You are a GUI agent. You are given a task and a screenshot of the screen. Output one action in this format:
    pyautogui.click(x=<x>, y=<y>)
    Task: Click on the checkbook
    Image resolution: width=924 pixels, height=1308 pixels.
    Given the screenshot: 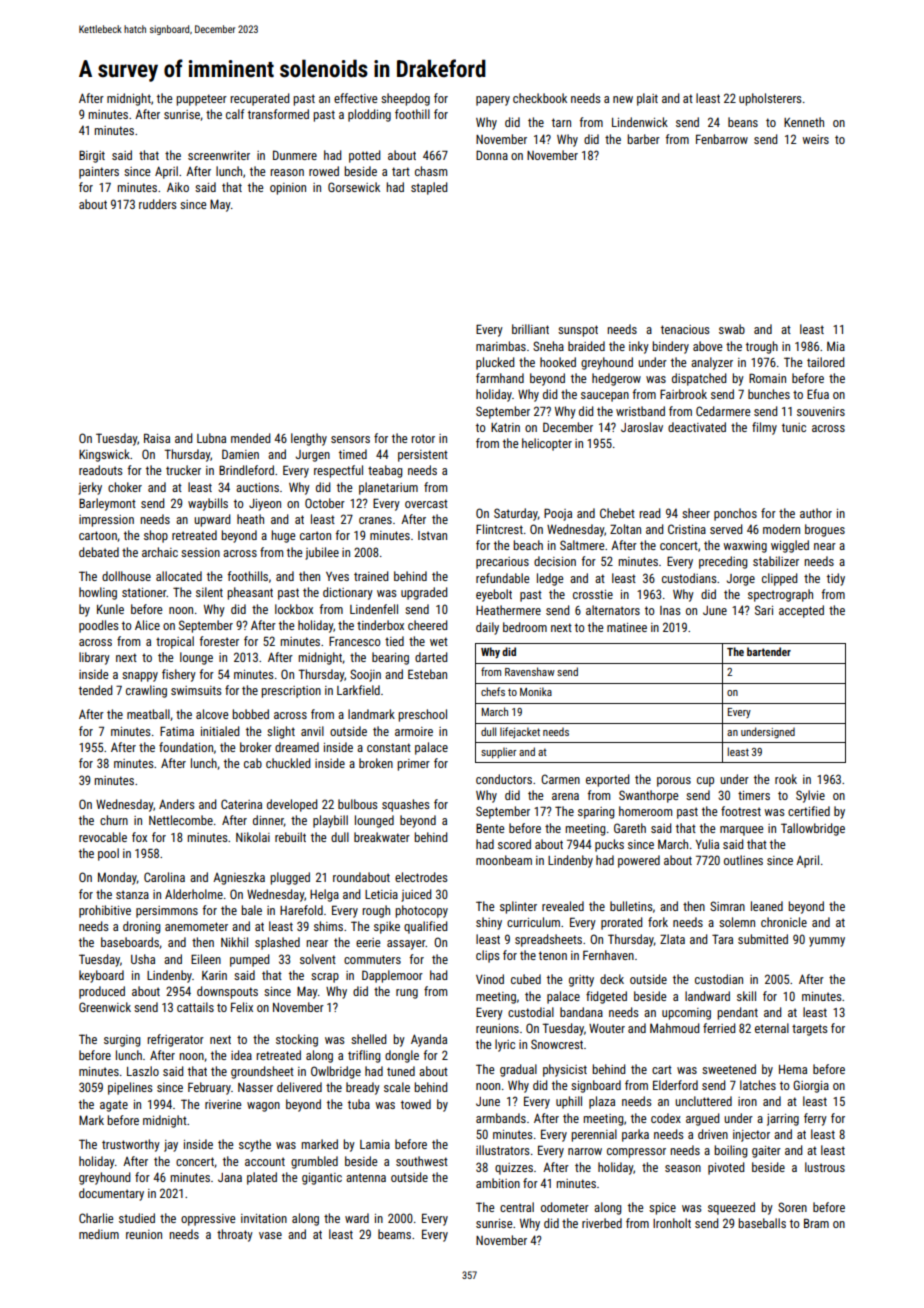 What is the action you would take?
    pyautogui.click(x=540, y=98)
